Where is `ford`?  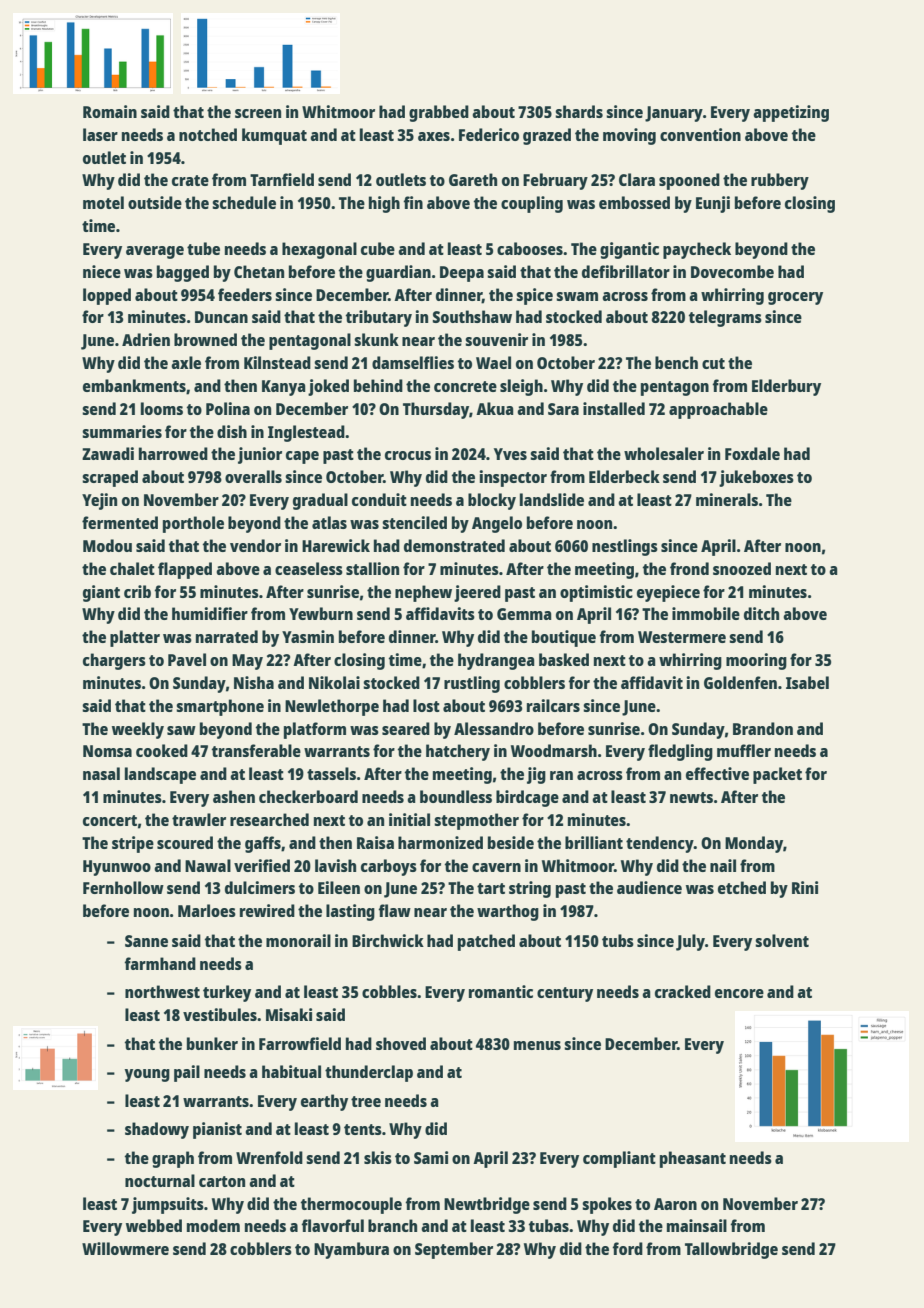 ford is located at coordinates (627, 1248).
